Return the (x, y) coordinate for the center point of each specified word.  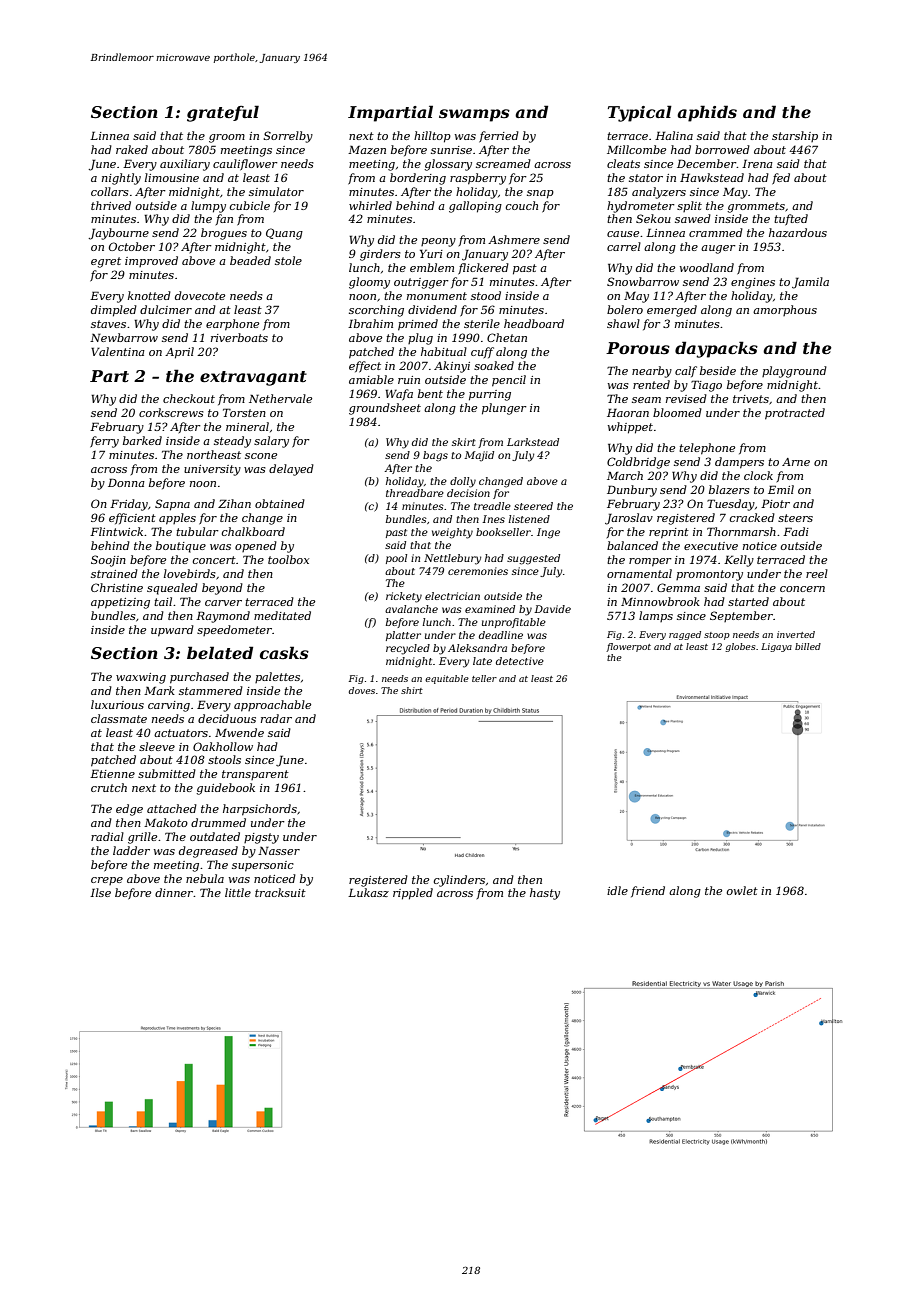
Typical (640, 113)
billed (808, 646)
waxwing (141, 678)
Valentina (118, 351)
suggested (533, 559)
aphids (707, 113)
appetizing (120, 603)
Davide (552, 609)
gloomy (369, 283)
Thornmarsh (741, 531)
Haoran (628, 412)
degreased (208, 852)
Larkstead (533, 442)
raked (132, 149)
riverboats (239, 337)
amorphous (785, 310)
